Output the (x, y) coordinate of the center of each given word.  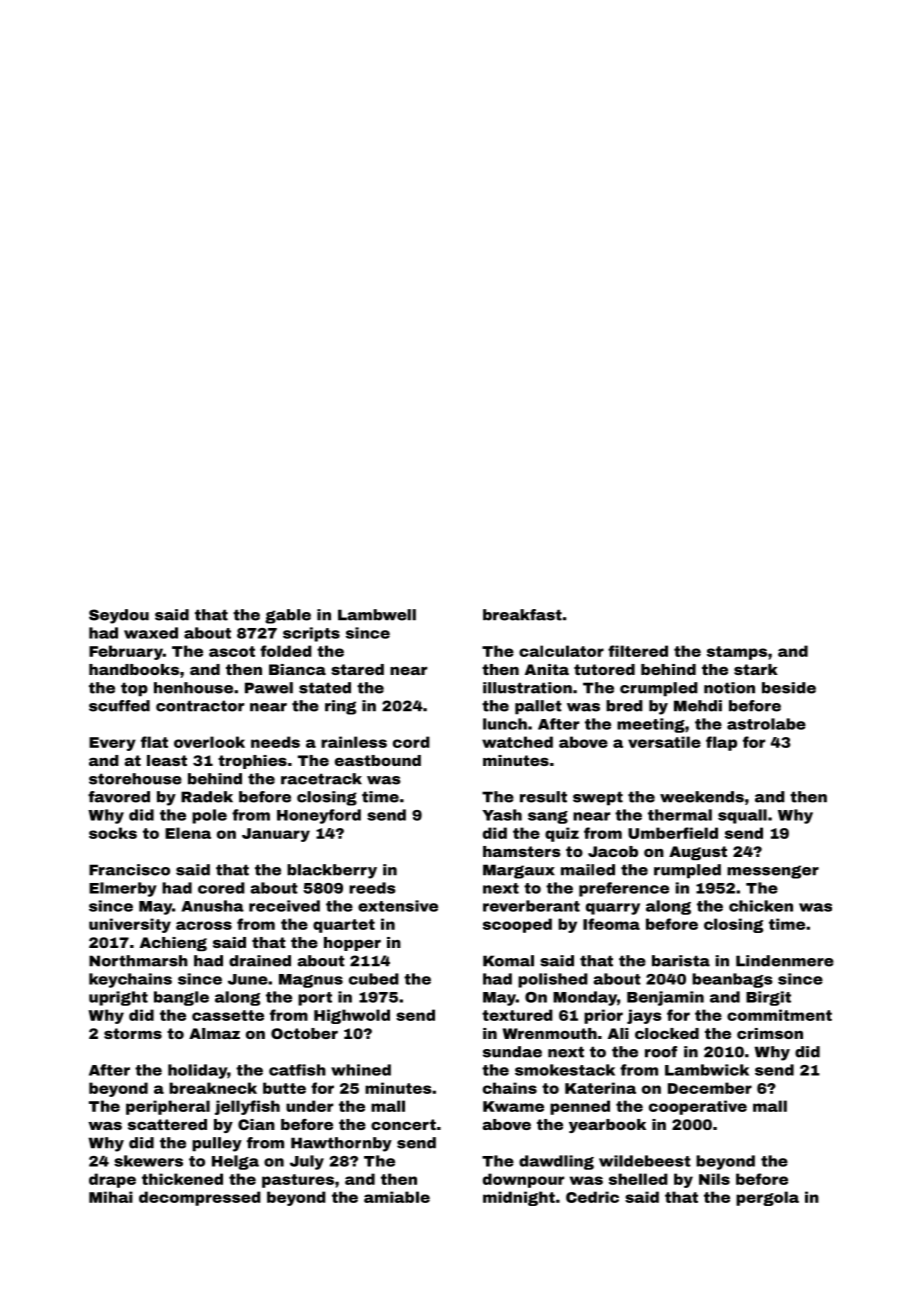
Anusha (212, 906)
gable (288, 616)
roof (661, 1052)
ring (340, 707)
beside (789, 688)
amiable (397, 1197)
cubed (374, 979)
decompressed (200, 1198)
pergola (767, 1198)
